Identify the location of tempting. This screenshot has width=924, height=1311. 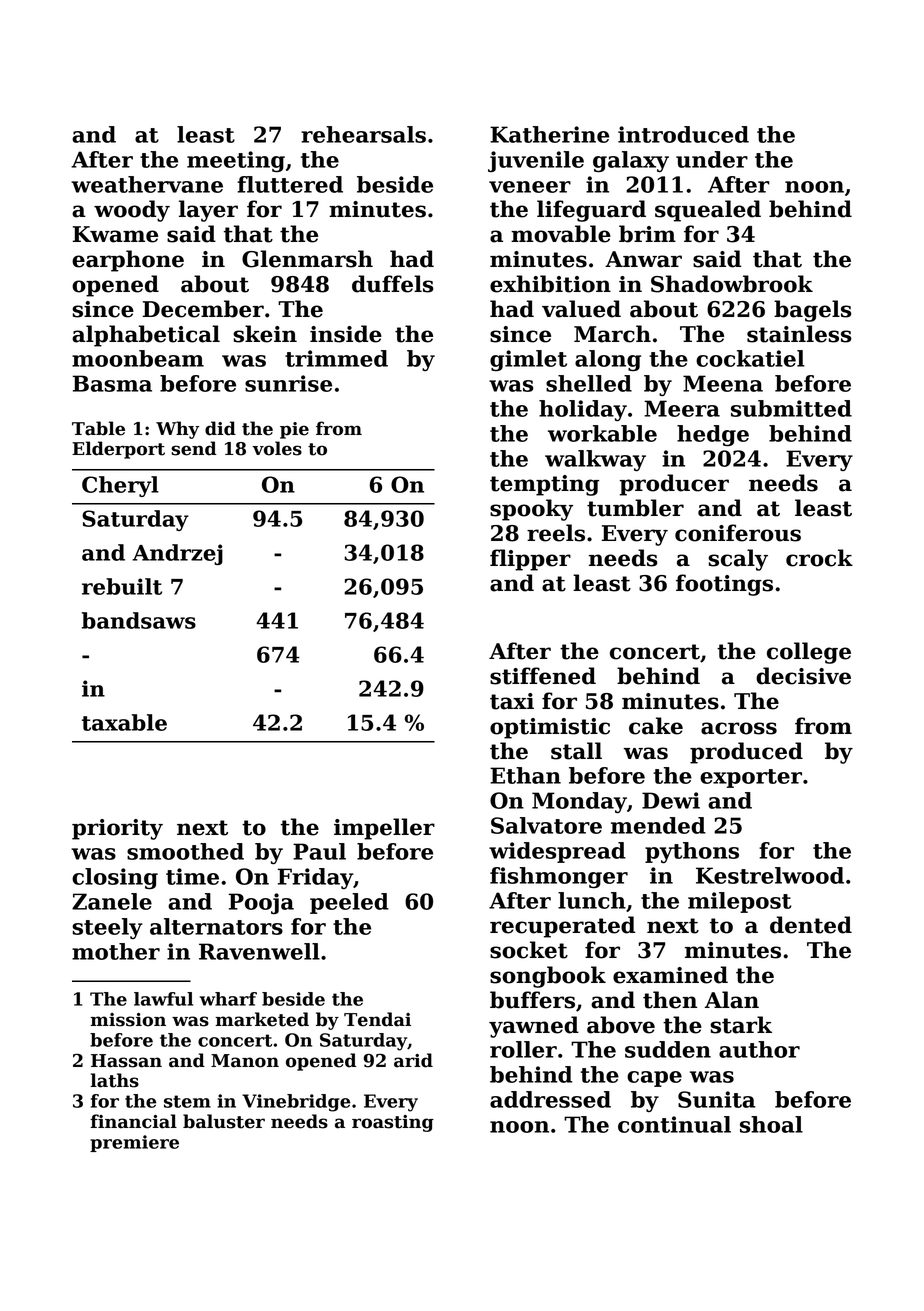
(544, 485).
